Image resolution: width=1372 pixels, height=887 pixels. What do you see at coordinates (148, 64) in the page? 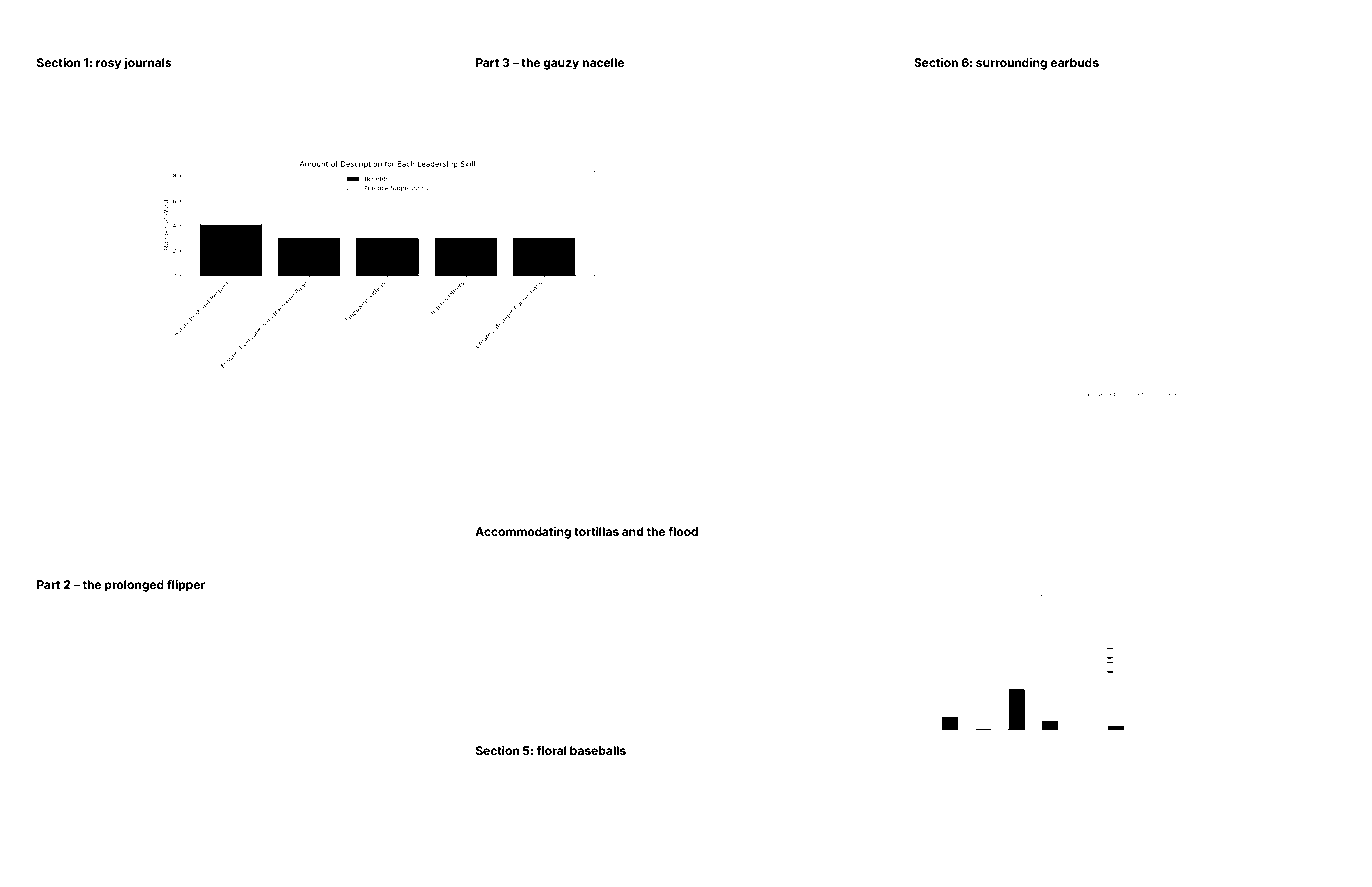
I see `journals` at bounding box center [148, 64].
